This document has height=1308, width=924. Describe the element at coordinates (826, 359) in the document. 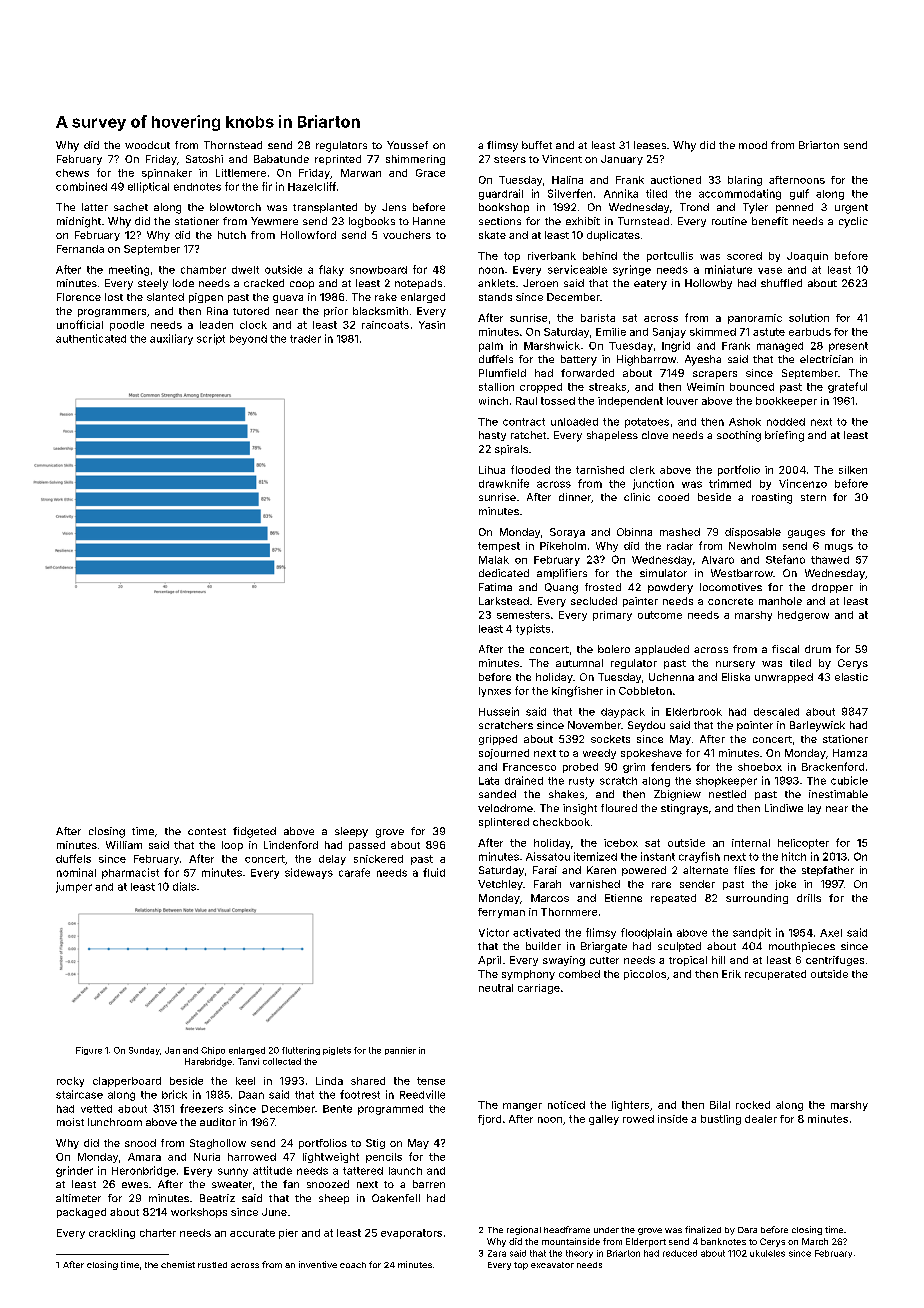

I see `electrician` at that location.
